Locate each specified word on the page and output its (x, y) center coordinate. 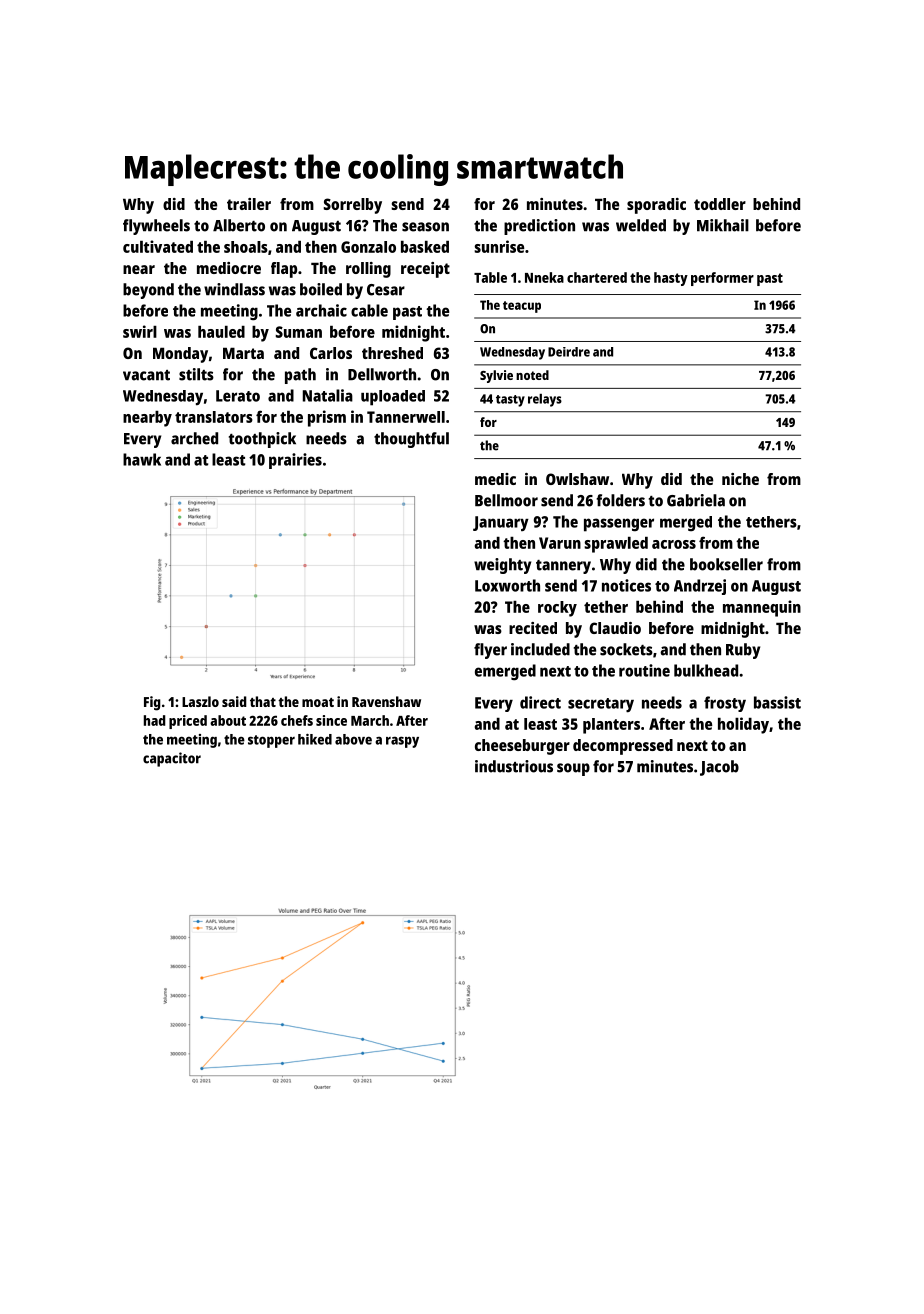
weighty (502, 566)
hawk (142, 459)
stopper (271, 741)
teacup (522, 307)
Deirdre (569, 352)
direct (540, 702)
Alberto (239, 225)
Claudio (615, 628)
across (674, 544)
